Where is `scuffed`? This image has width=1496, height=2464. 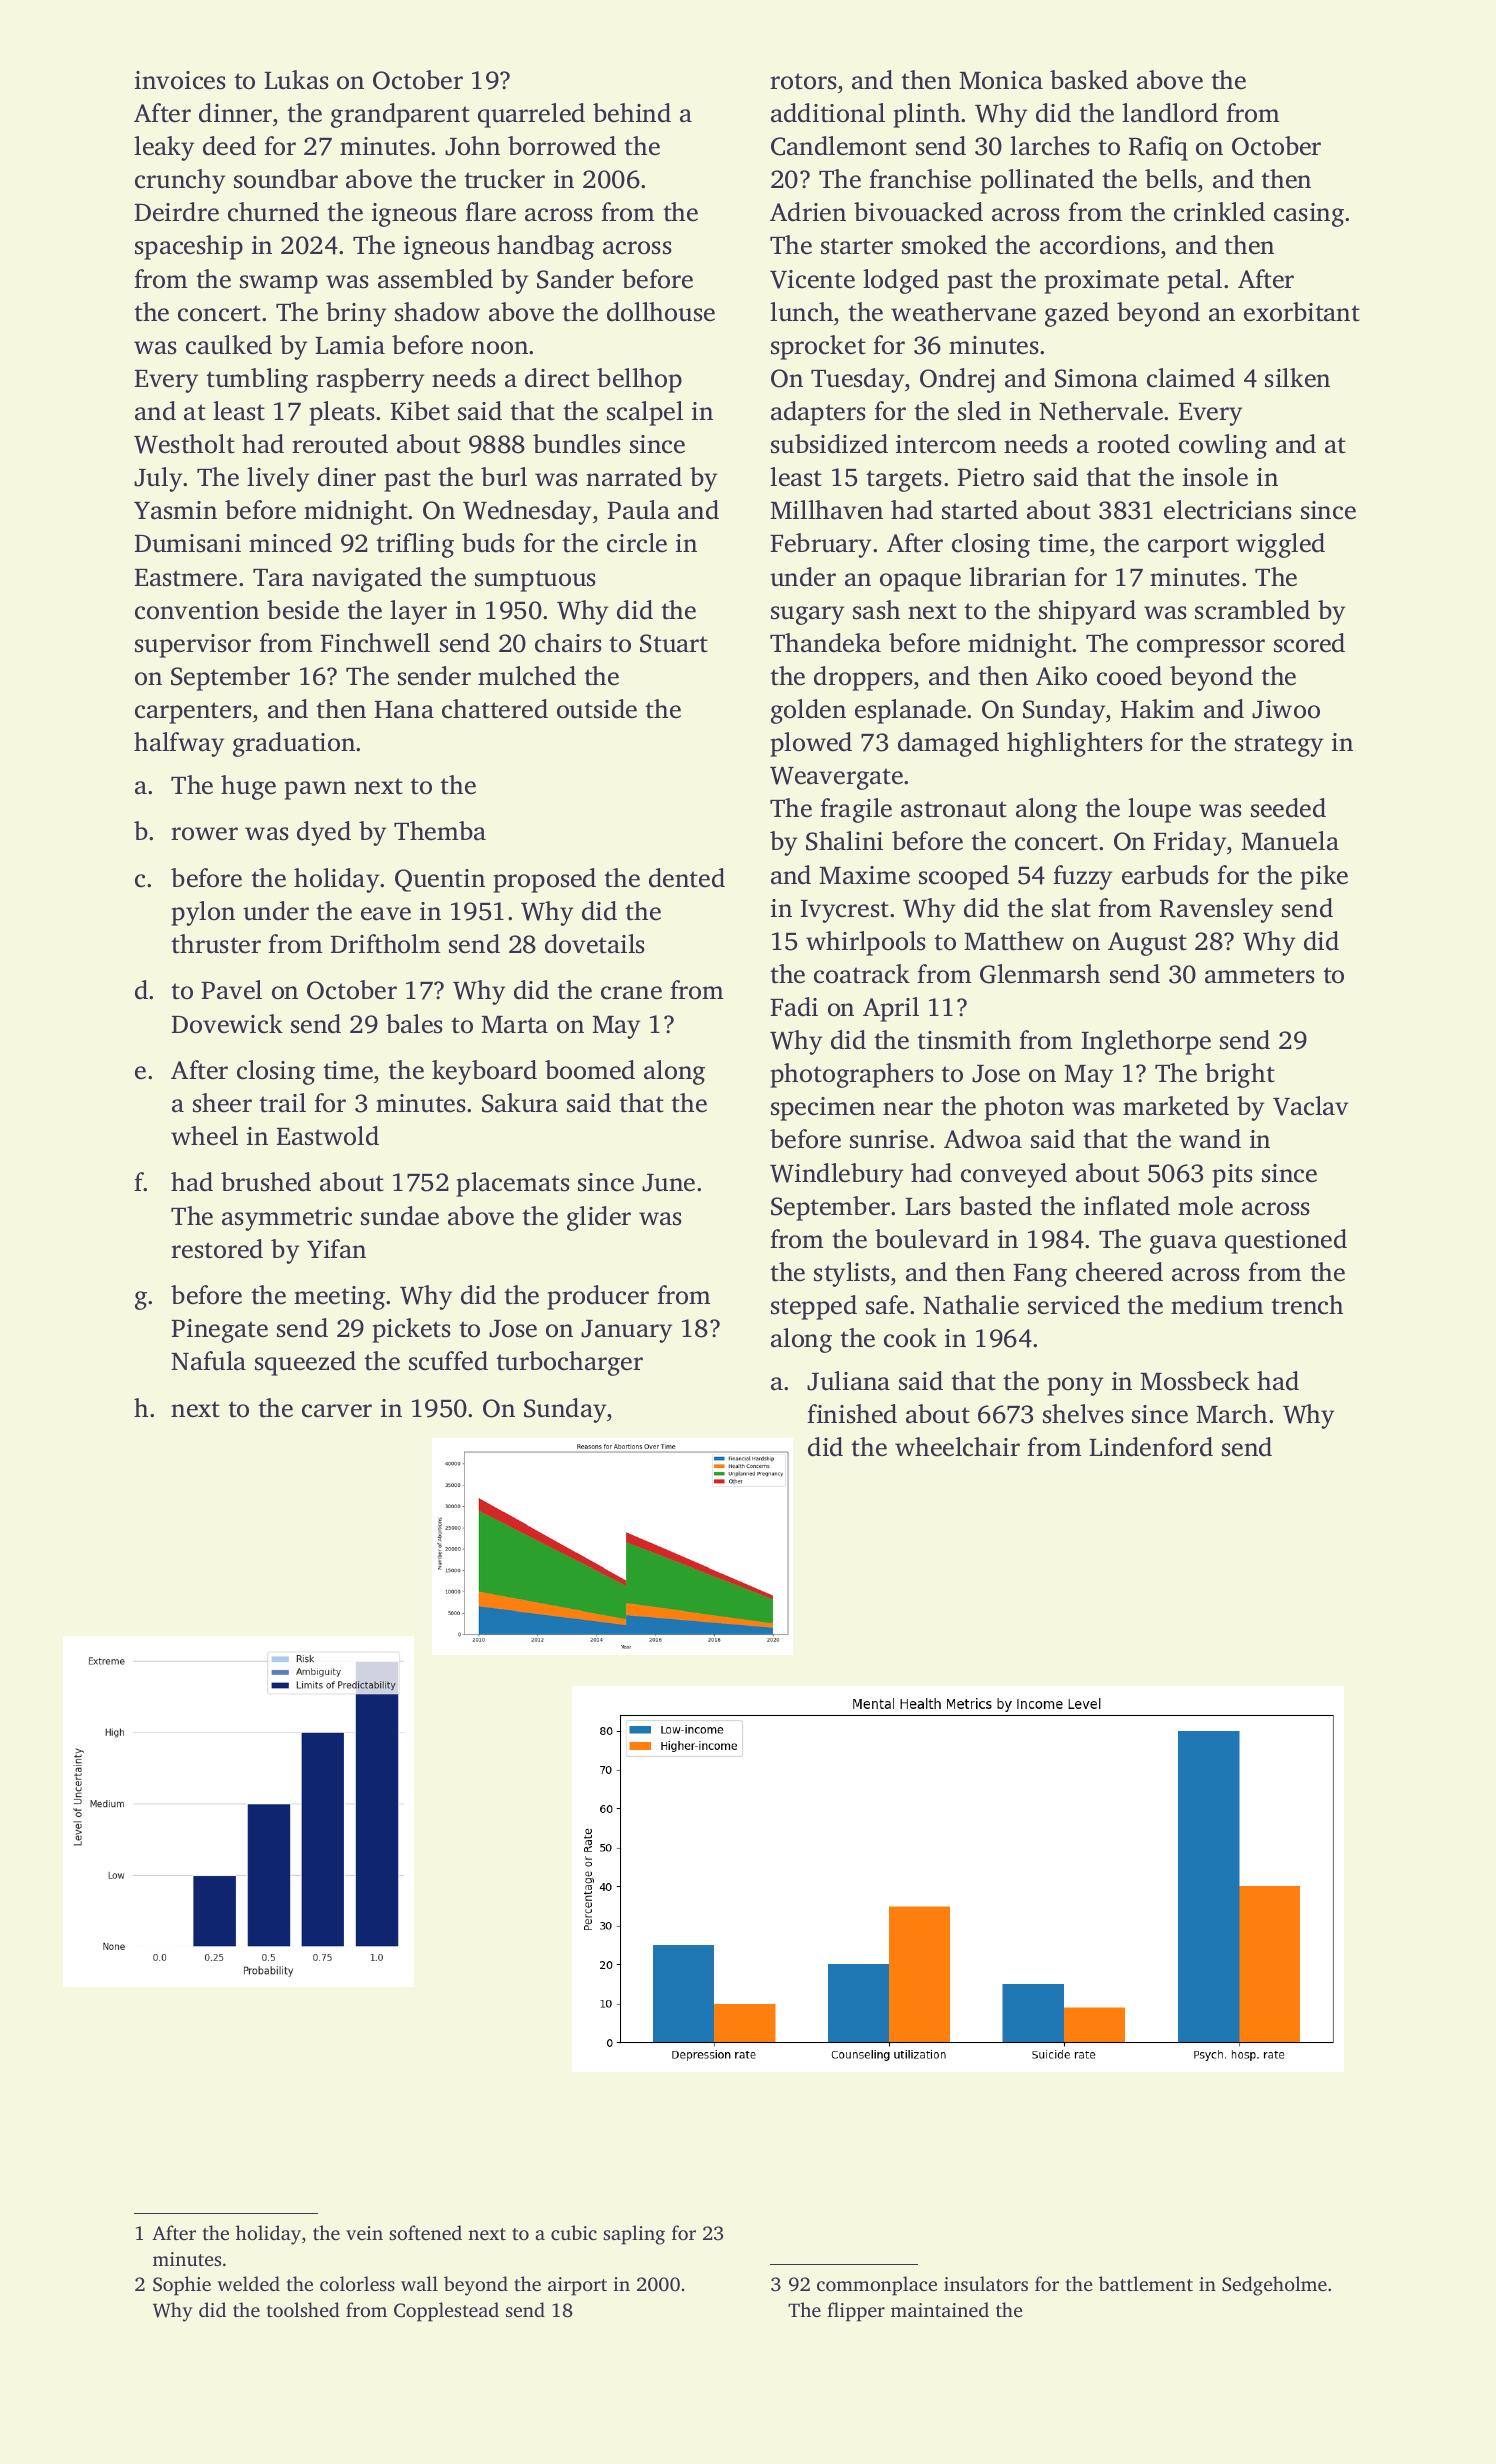
scuffed is located at coordinates (448, 1361).
